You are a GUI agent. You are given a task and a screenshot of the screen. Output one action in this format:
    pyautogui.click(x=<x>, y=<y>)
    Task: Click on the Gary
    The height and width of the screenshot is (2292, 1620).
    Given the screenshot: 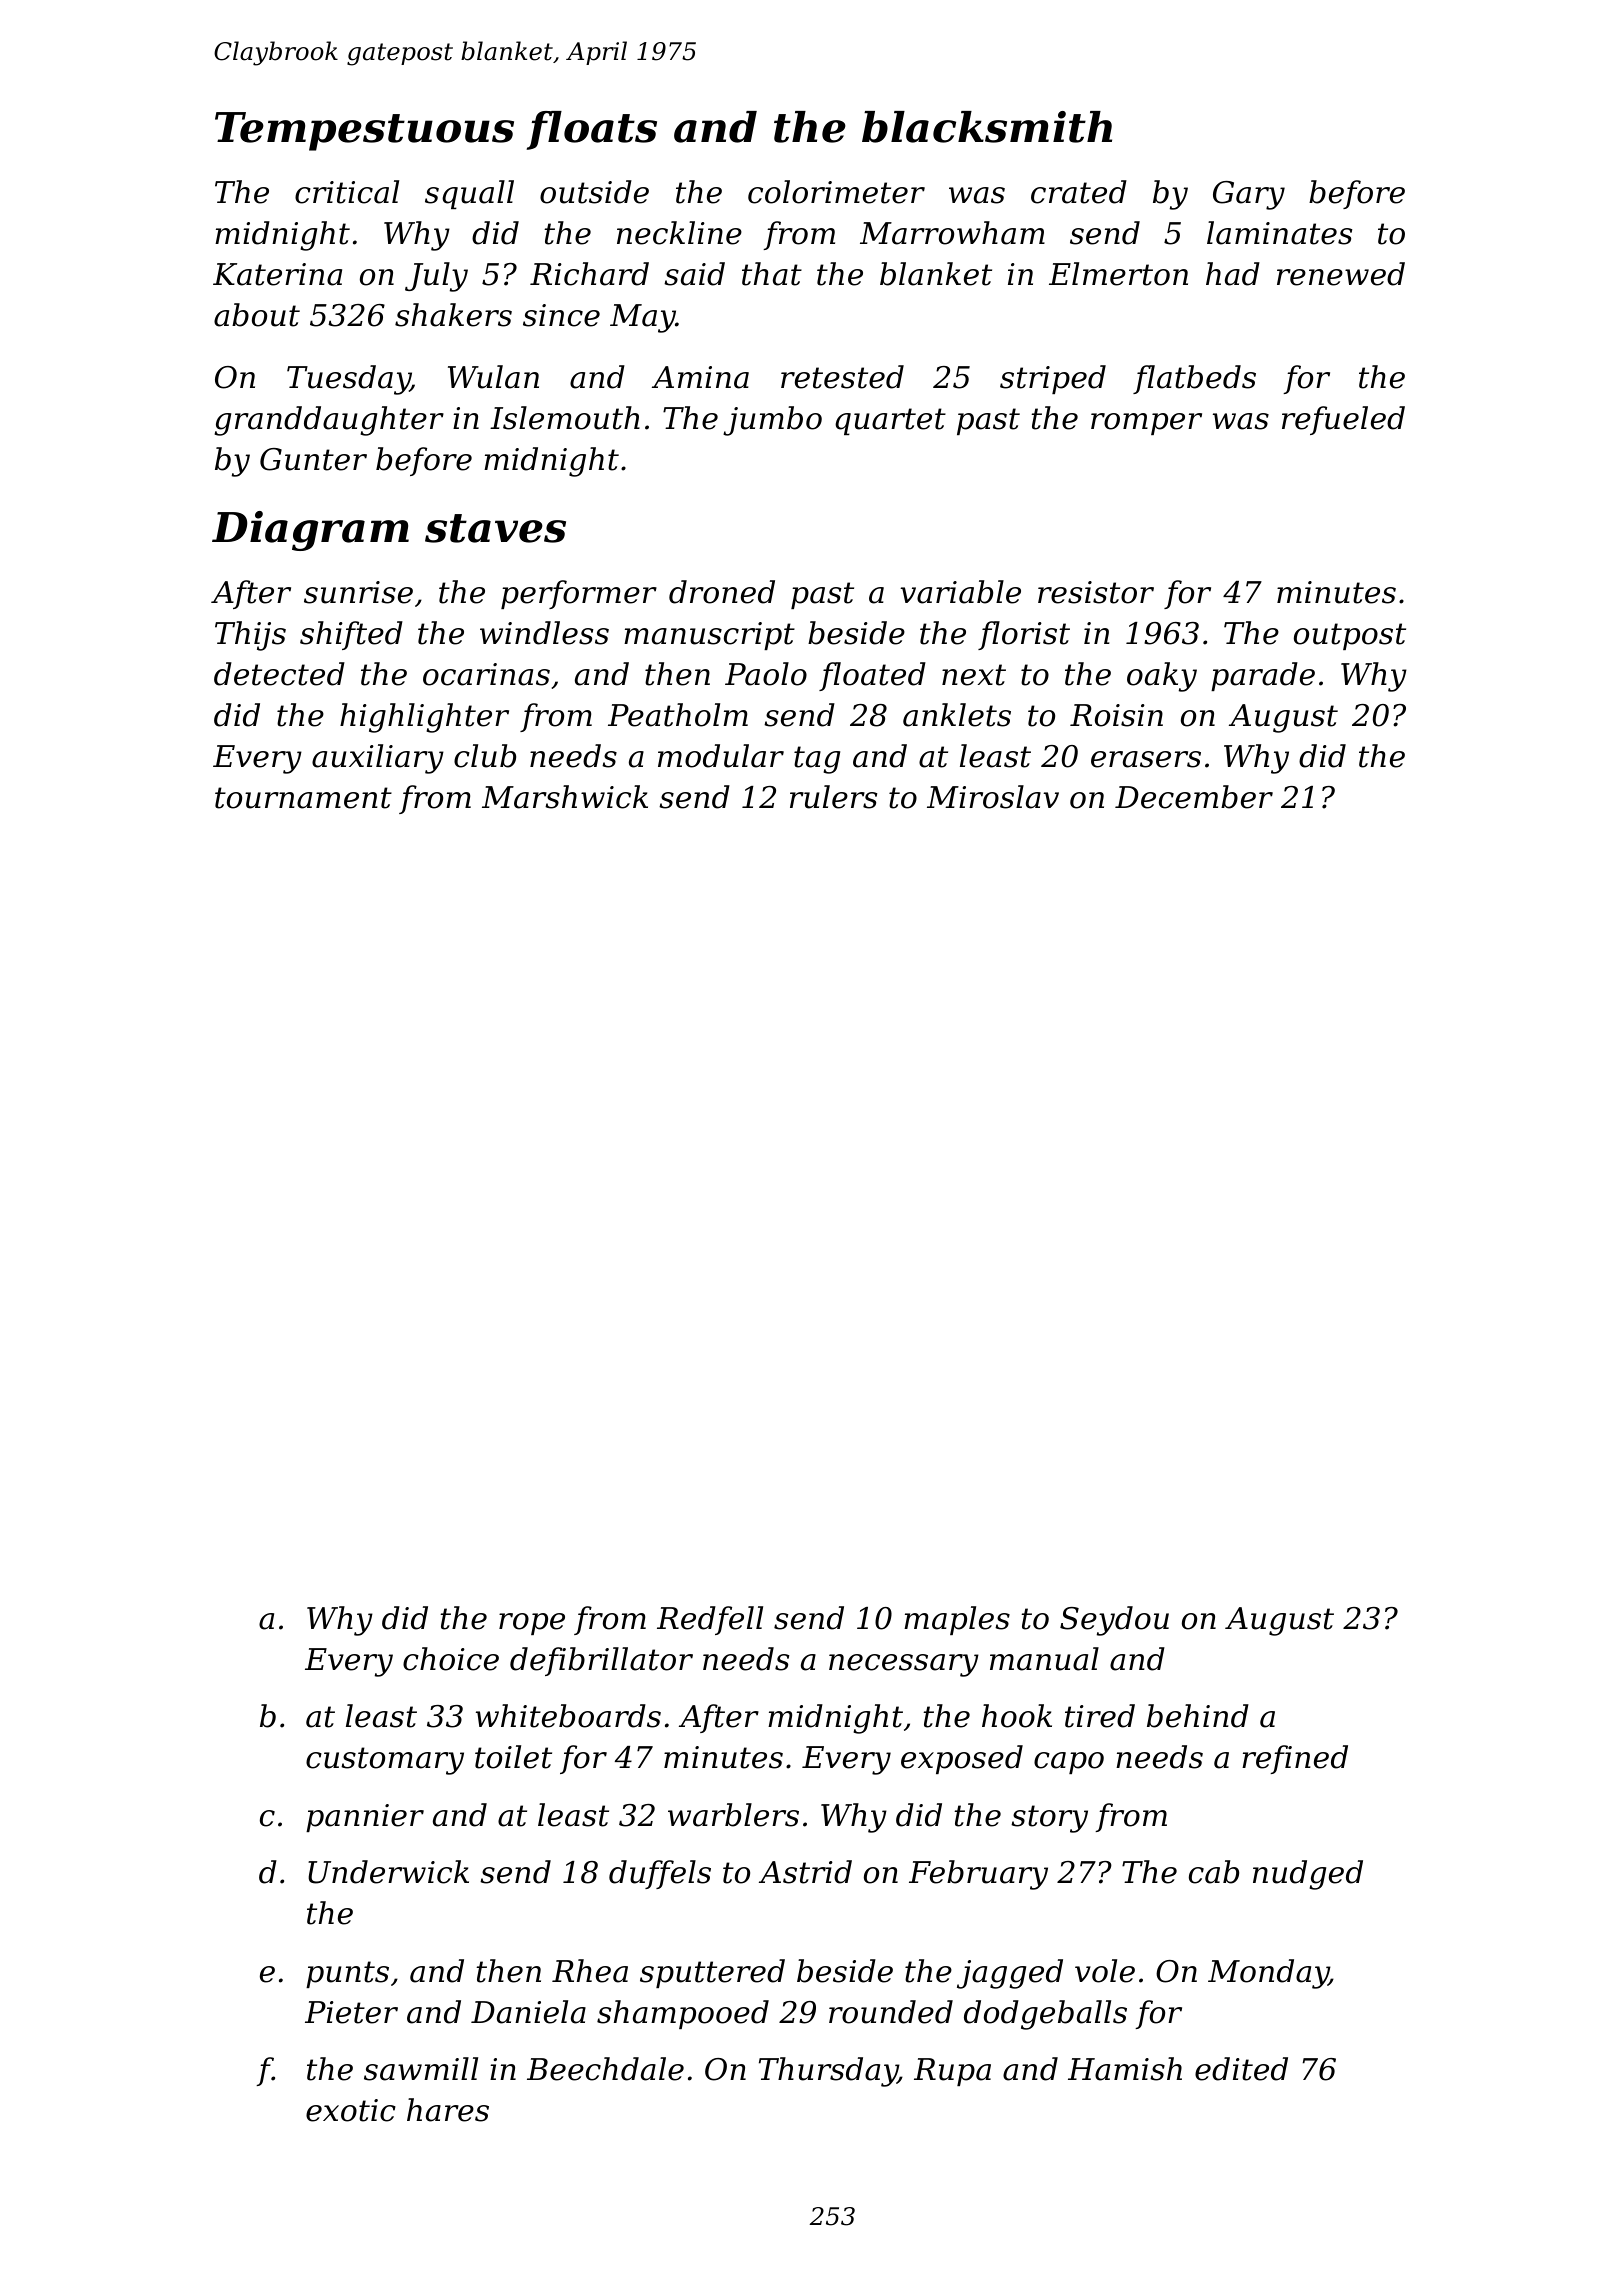 What is the action you would take?
    pyautogui.click(x=1249, y=195)
